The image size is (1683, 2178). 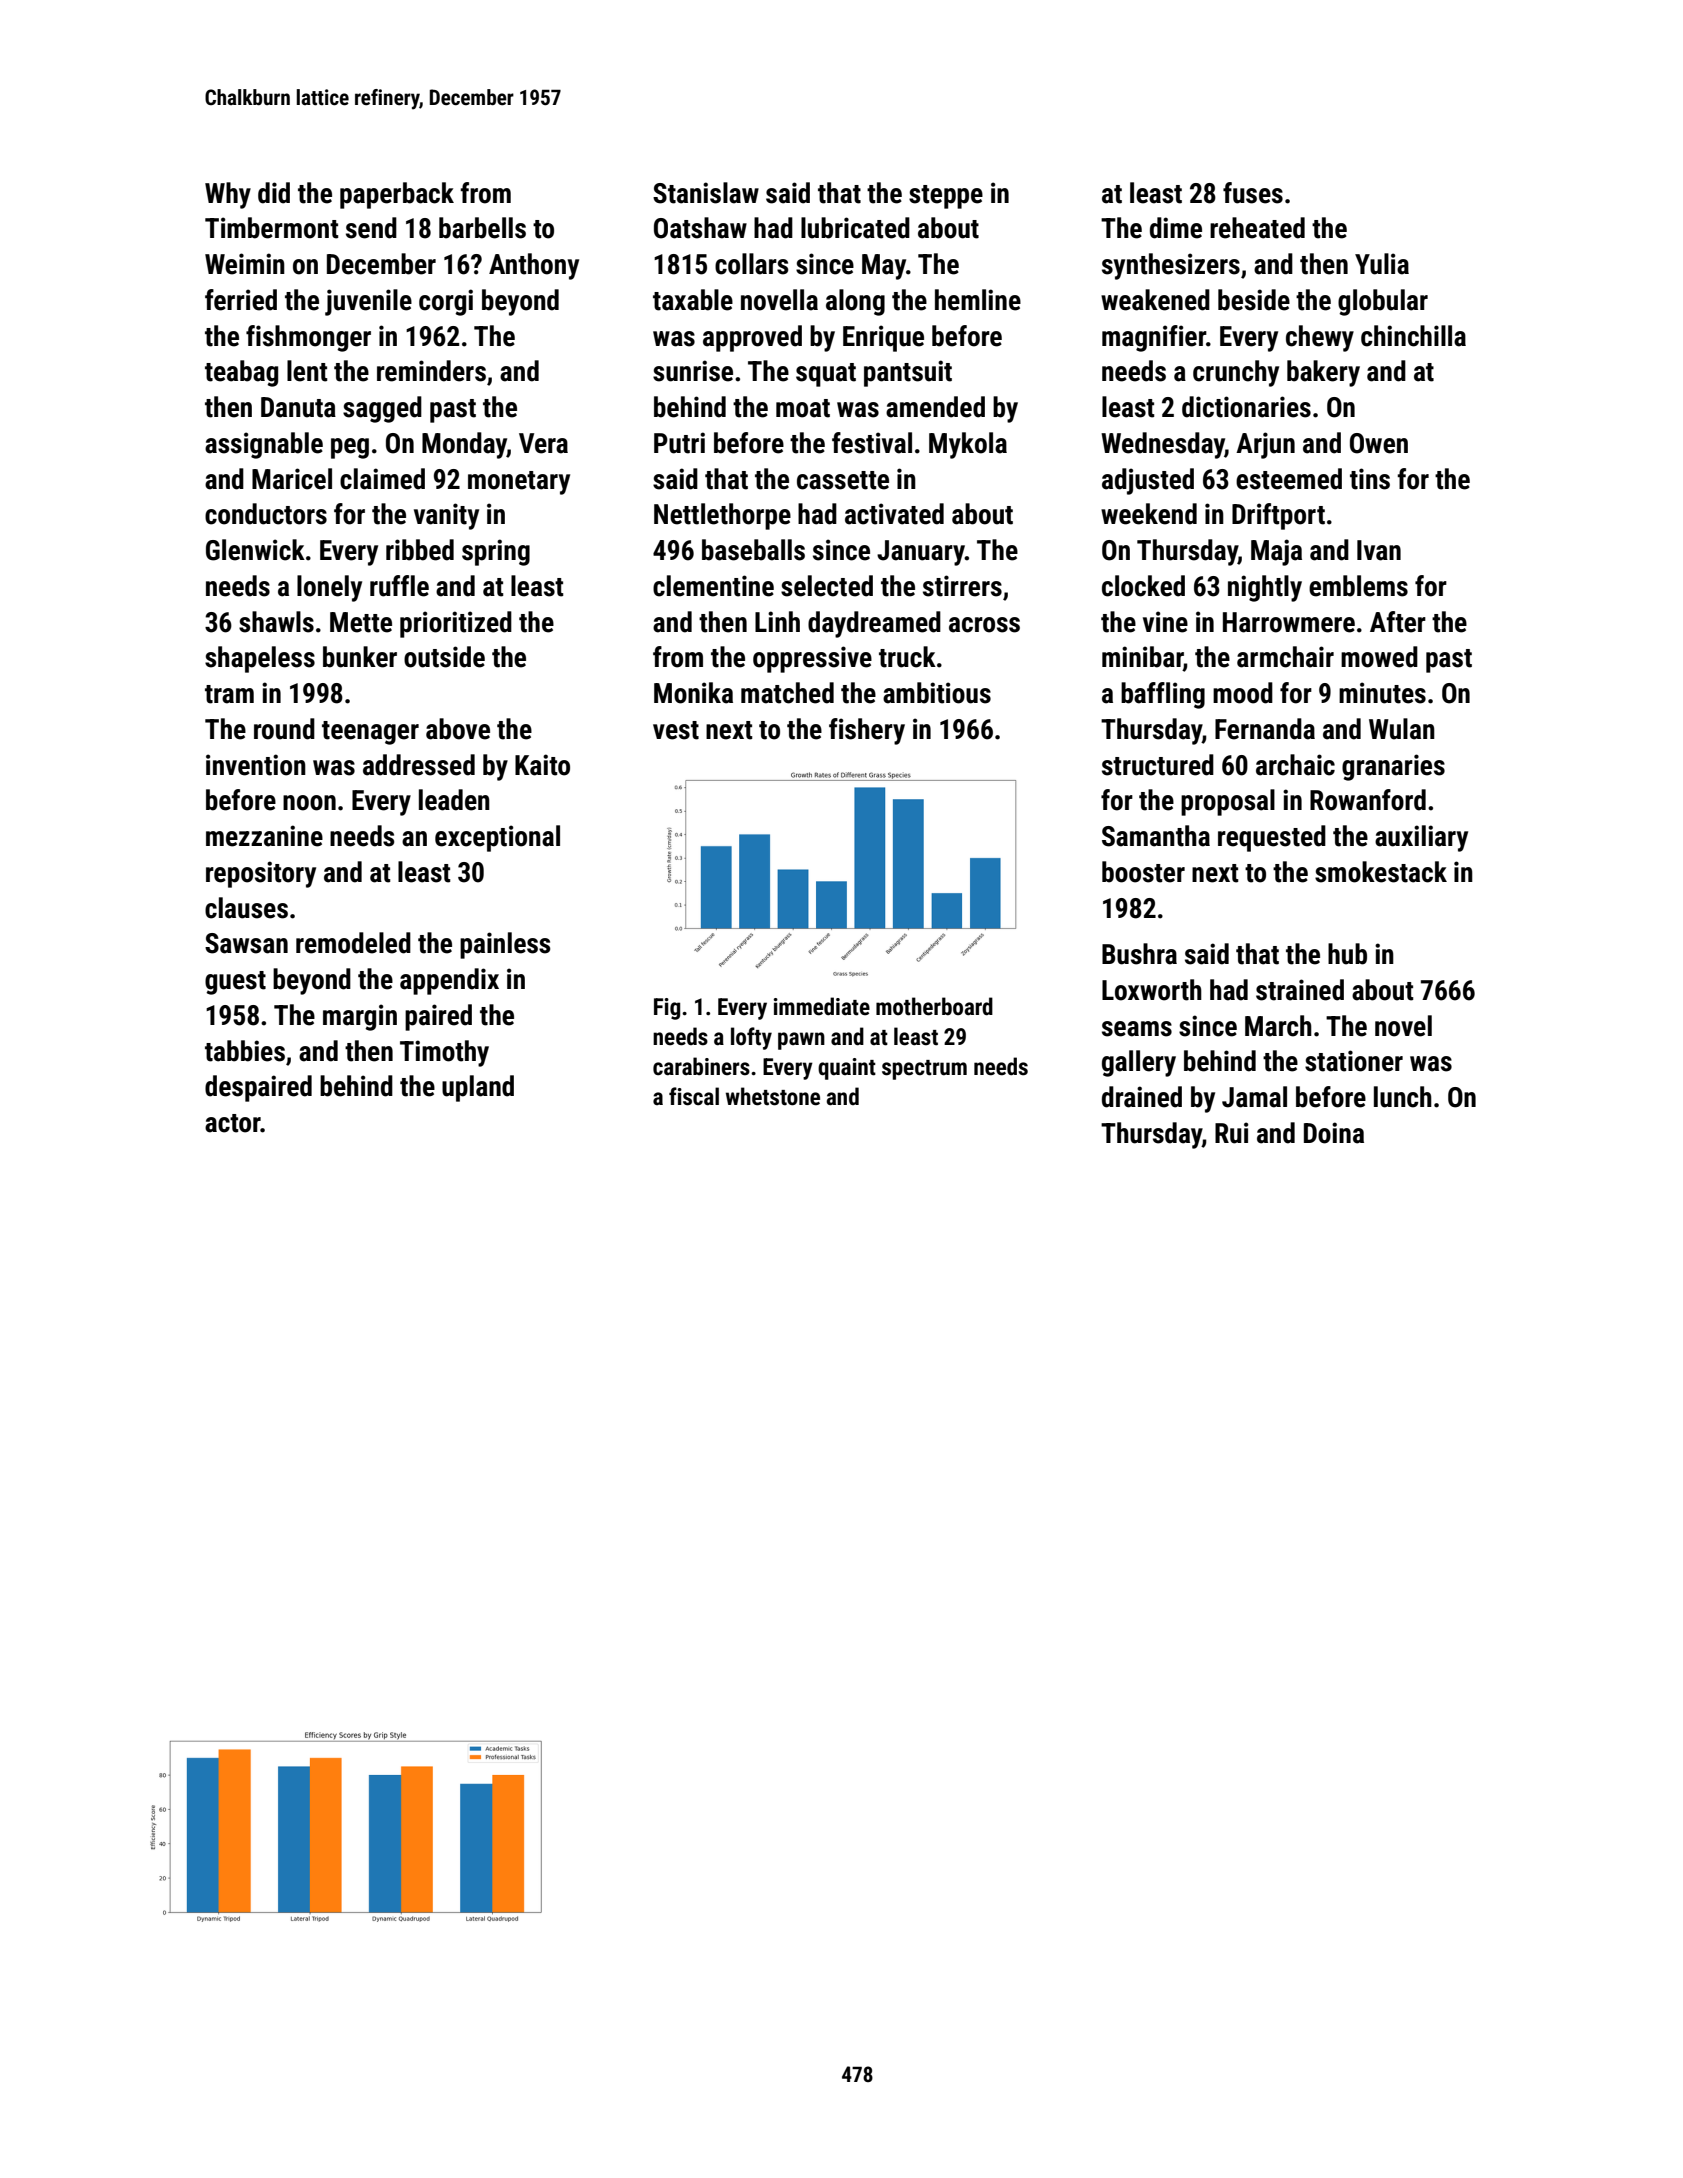 I want to click on steppe, so click(x=946, y=197).
